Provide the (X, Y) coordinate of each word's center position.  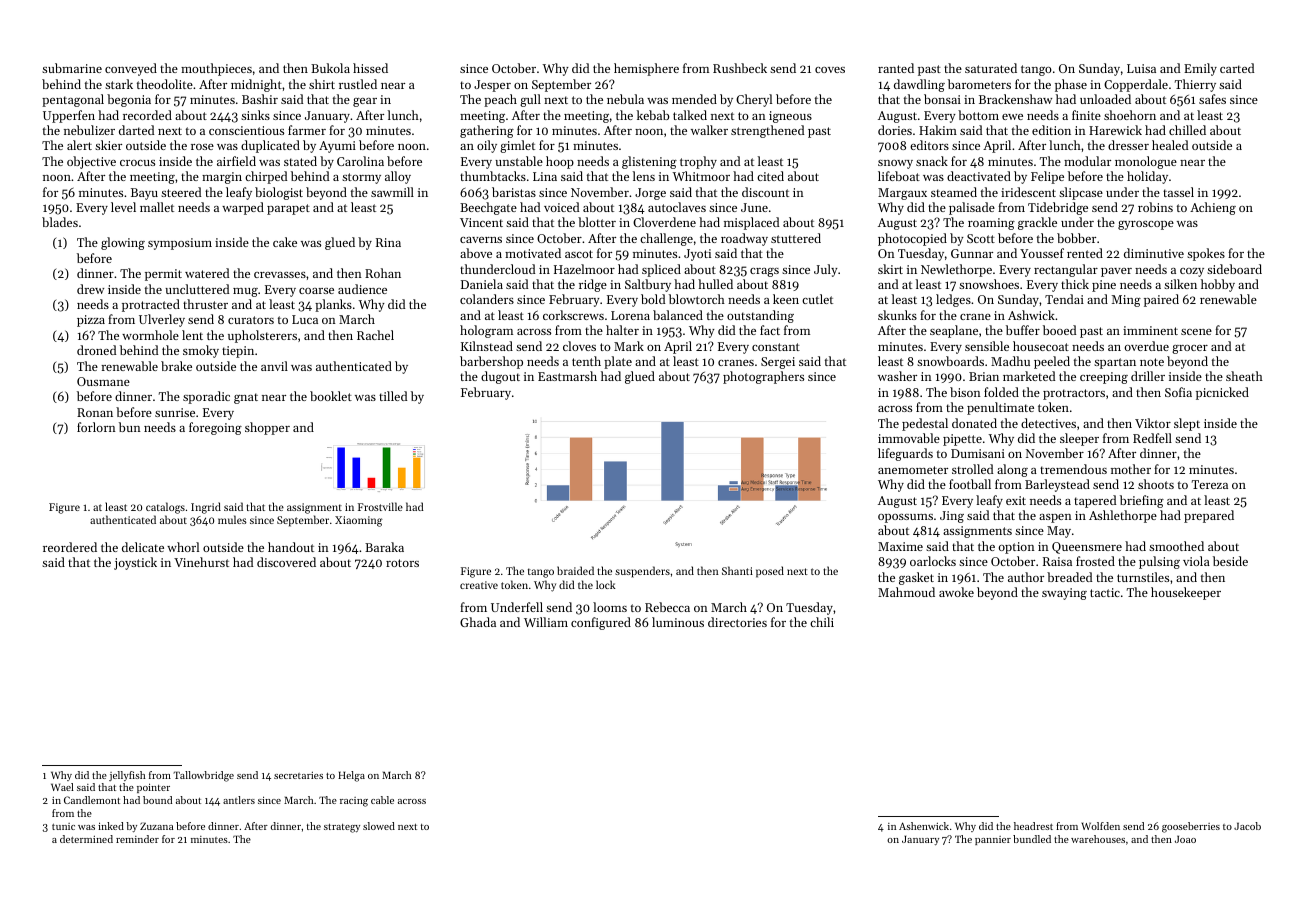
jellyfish (127, 776)
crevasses (280, 275)
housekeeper (1186, 593)
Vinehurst (201, 562)
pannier (993, 840)
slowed (379, 826)
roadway (744, 239)
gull (530, 100)
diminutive (1154, 253)
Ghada (478, 622)
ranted (896, 68)
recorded (147, 115)
